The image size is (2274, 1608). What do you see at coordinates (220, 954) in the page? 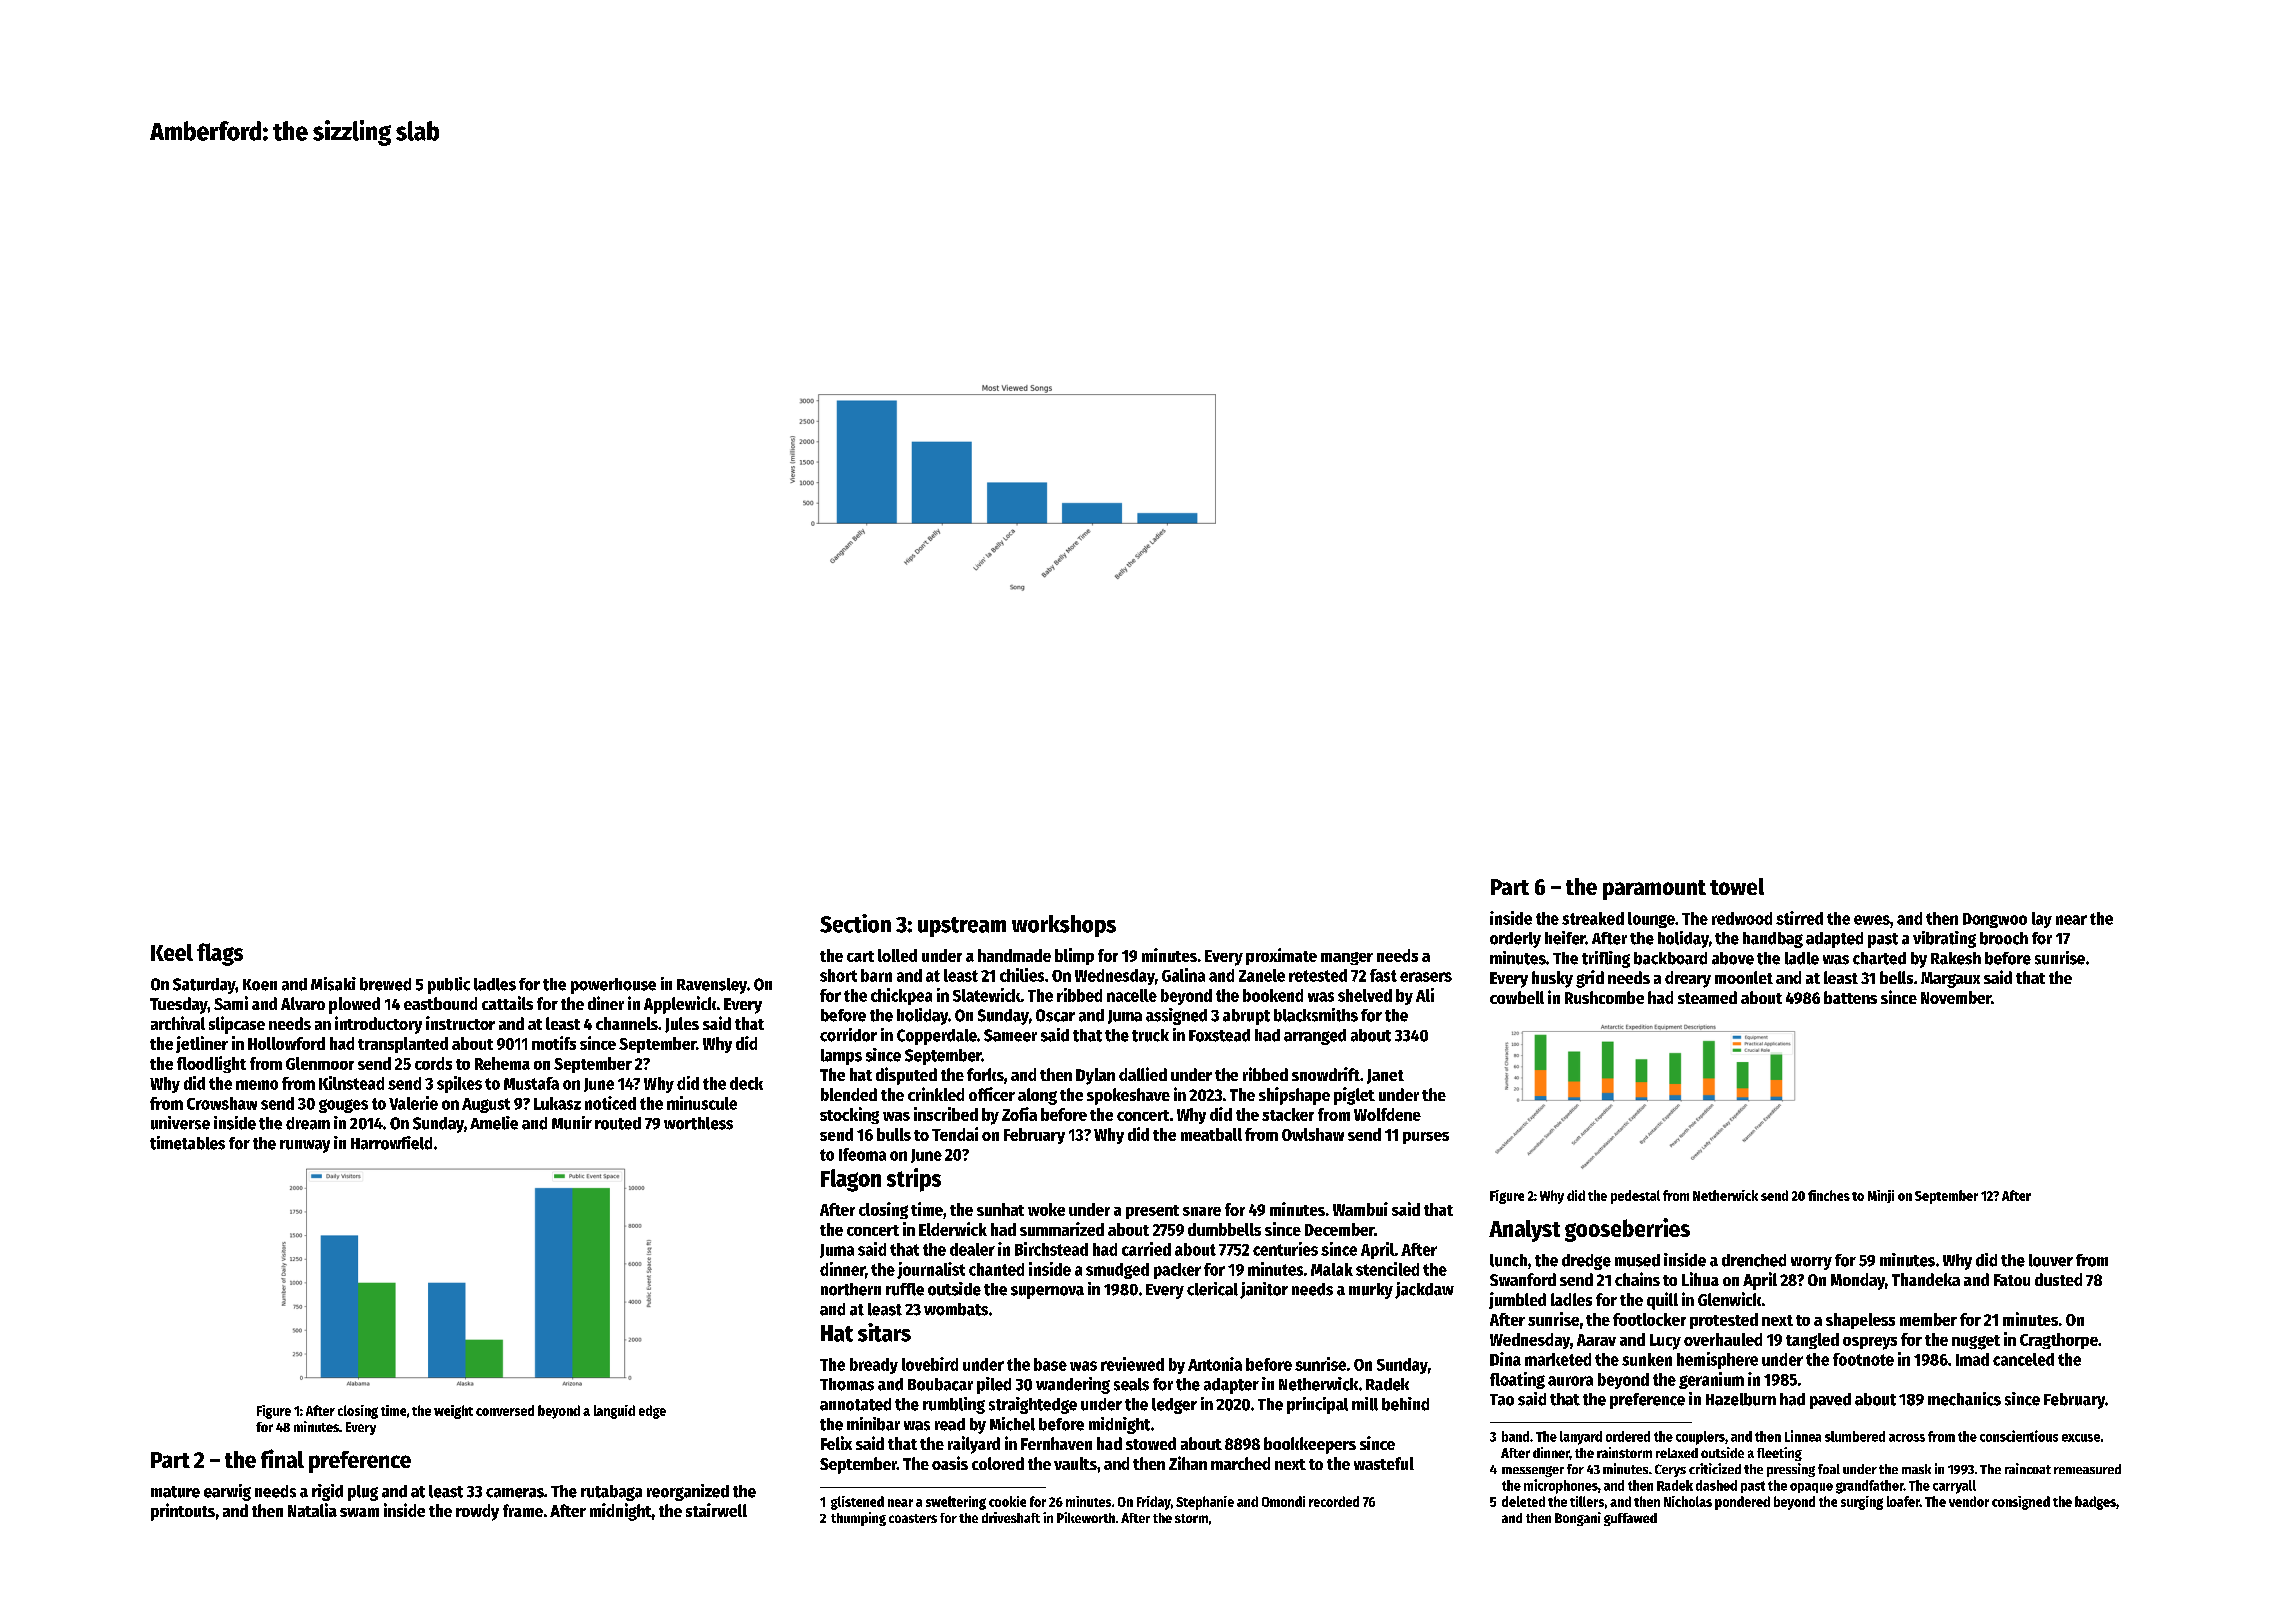
I see `flags` at bounding box center [220, 954].
